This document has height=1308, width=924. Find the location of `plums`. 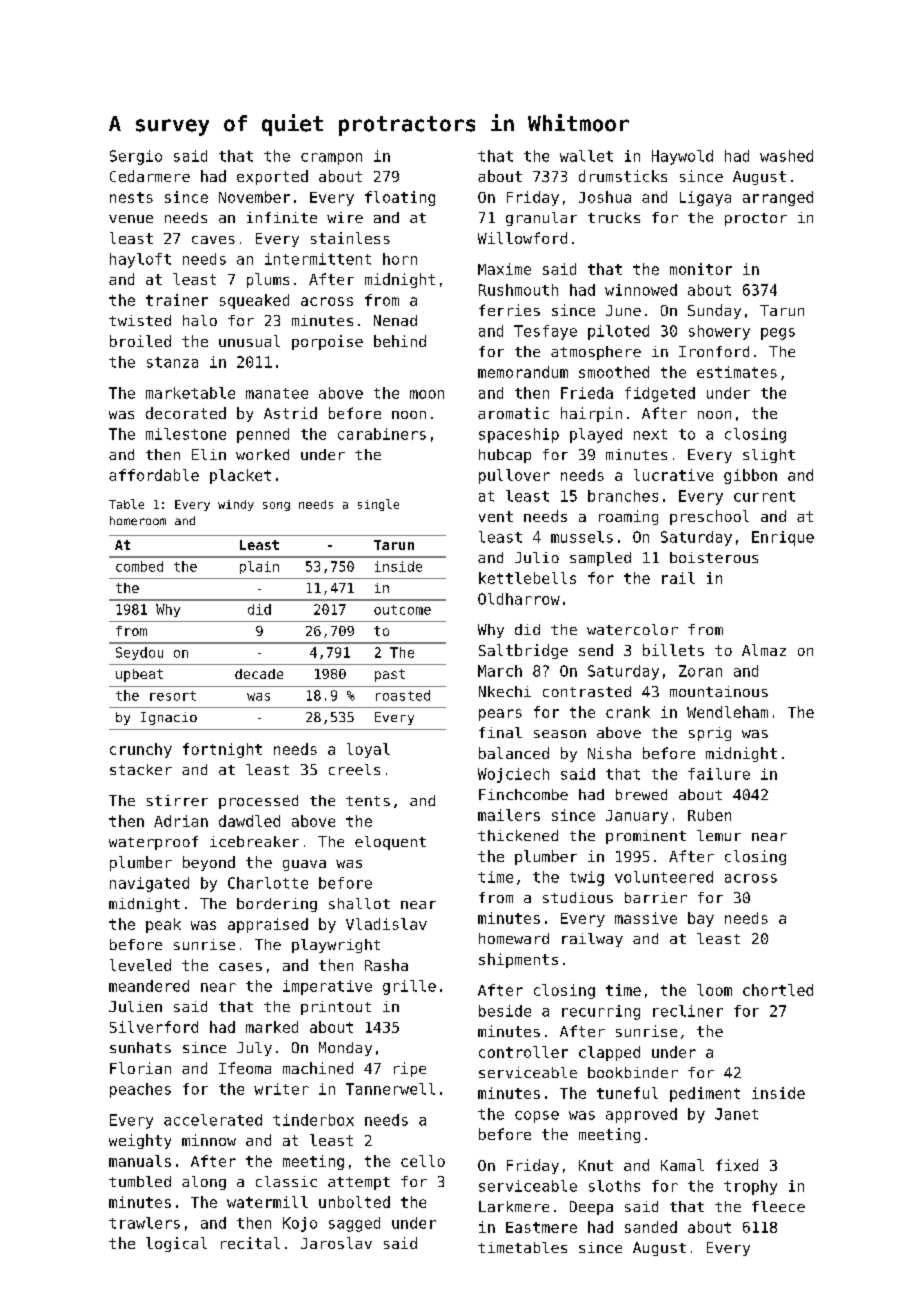

plums is located at coordinates (268, 280).
